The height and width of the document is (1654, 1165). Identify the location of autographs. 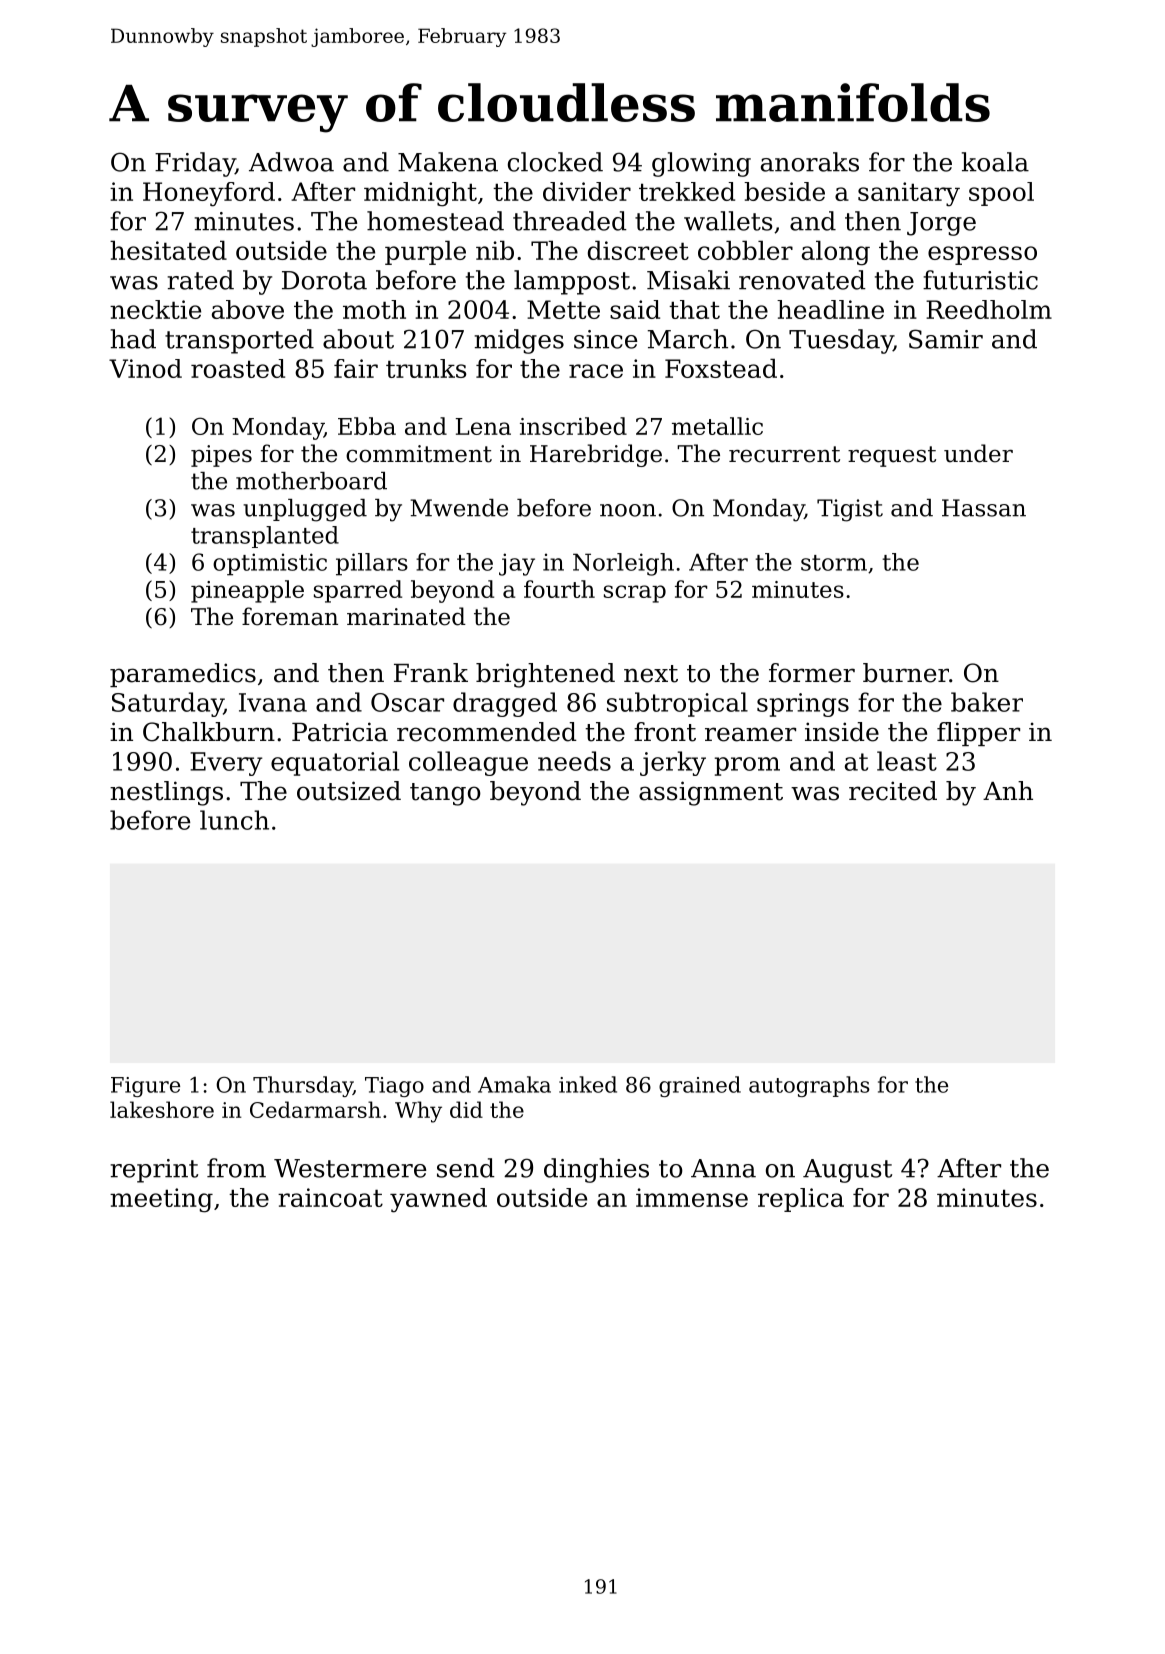
(809, 1086).
